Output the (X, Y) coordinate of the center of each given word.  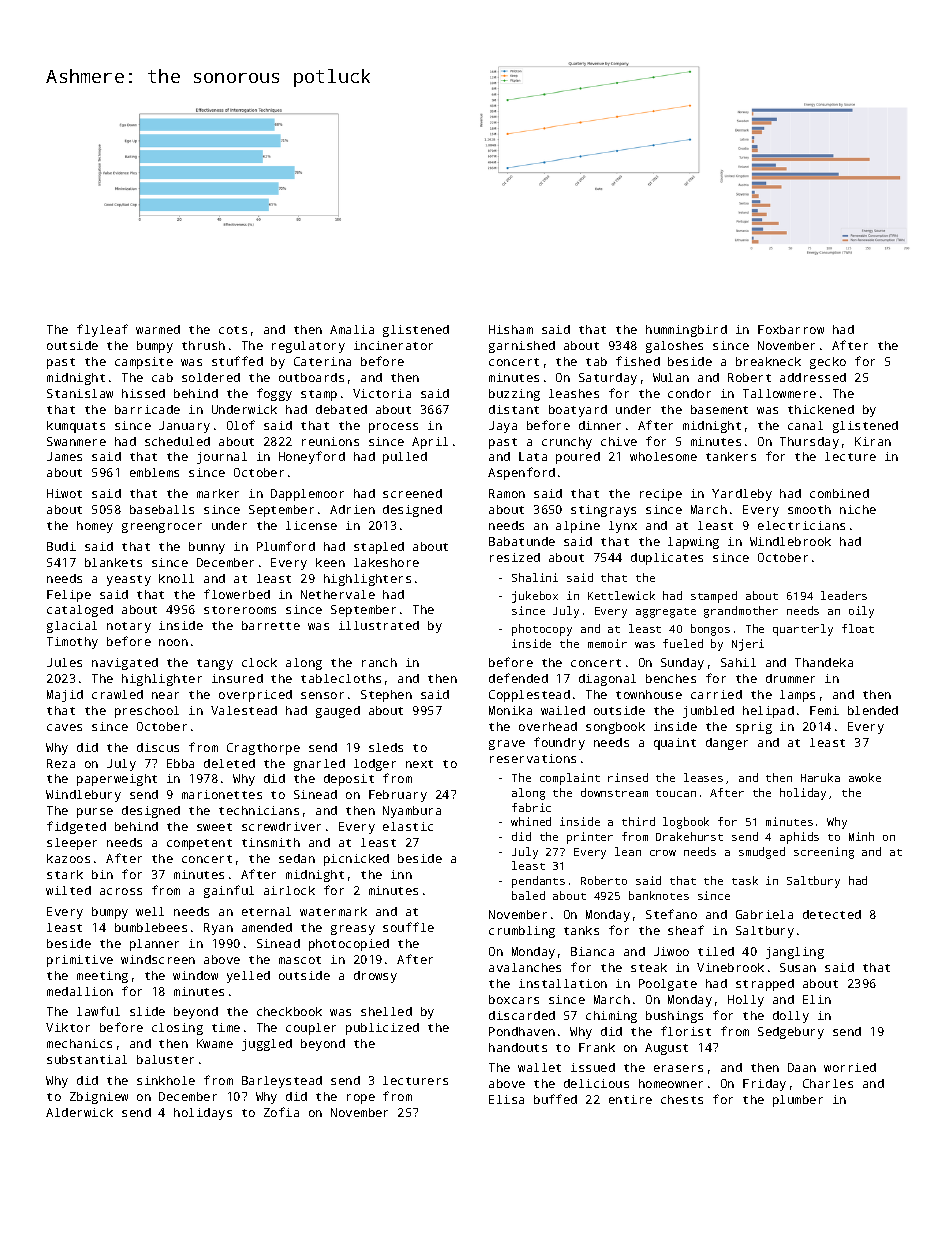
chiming (611, 1017)
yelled (248, 977)
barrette (271, 625)
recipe (661, 495)
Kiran (873, 441)
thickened (821, 409)
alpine (578, 527)
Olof (241, 425)
